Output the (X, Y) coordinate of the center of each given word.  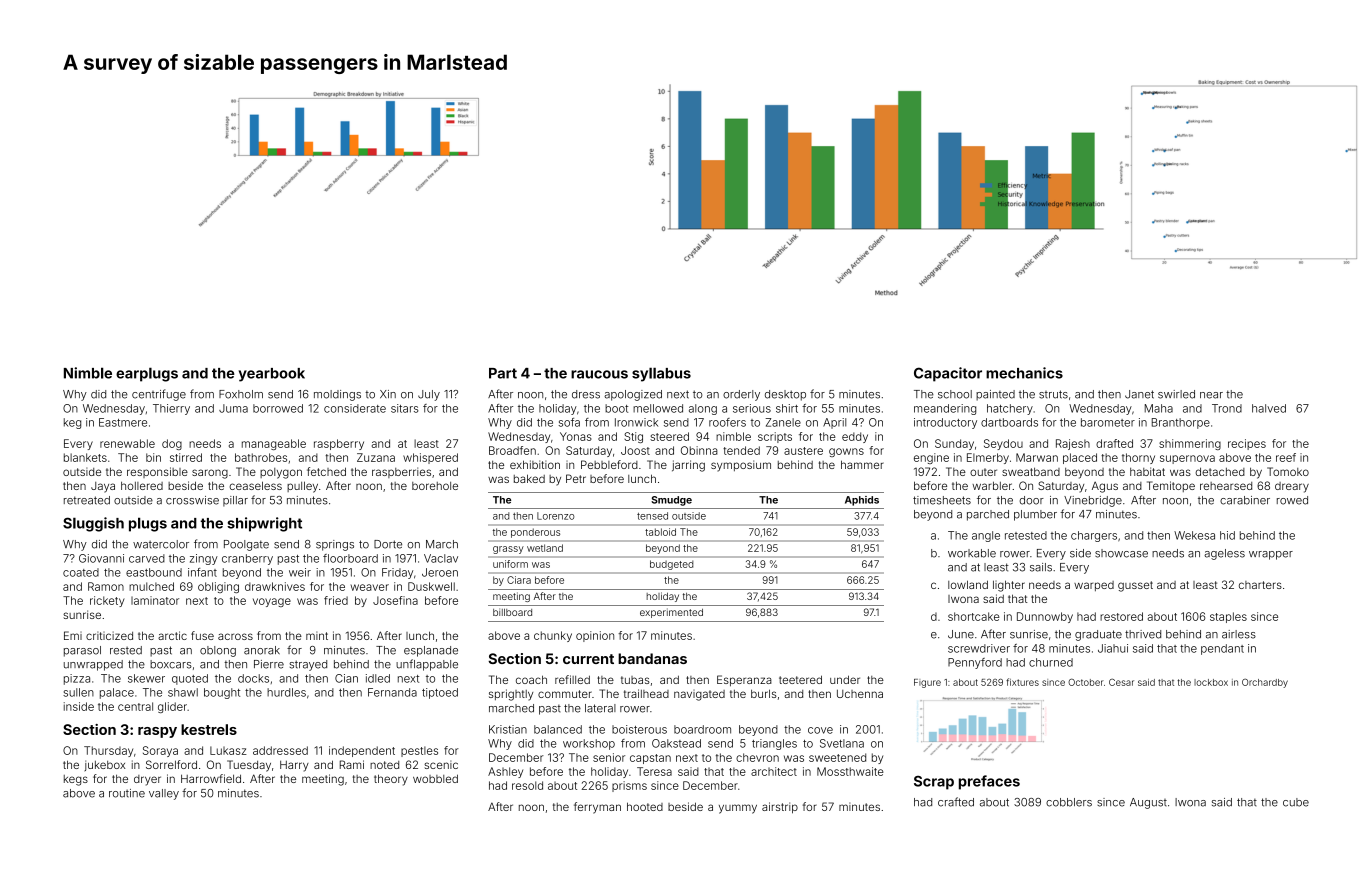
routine (127, 793)
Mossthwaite (850, 771)
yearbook (272, 375)
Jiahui (1113, 648)
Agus (1105, 487)
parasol (82, 651)
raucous (599, 374)
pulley (302, 487)
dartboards (1009, 422)
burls (764, 693)
